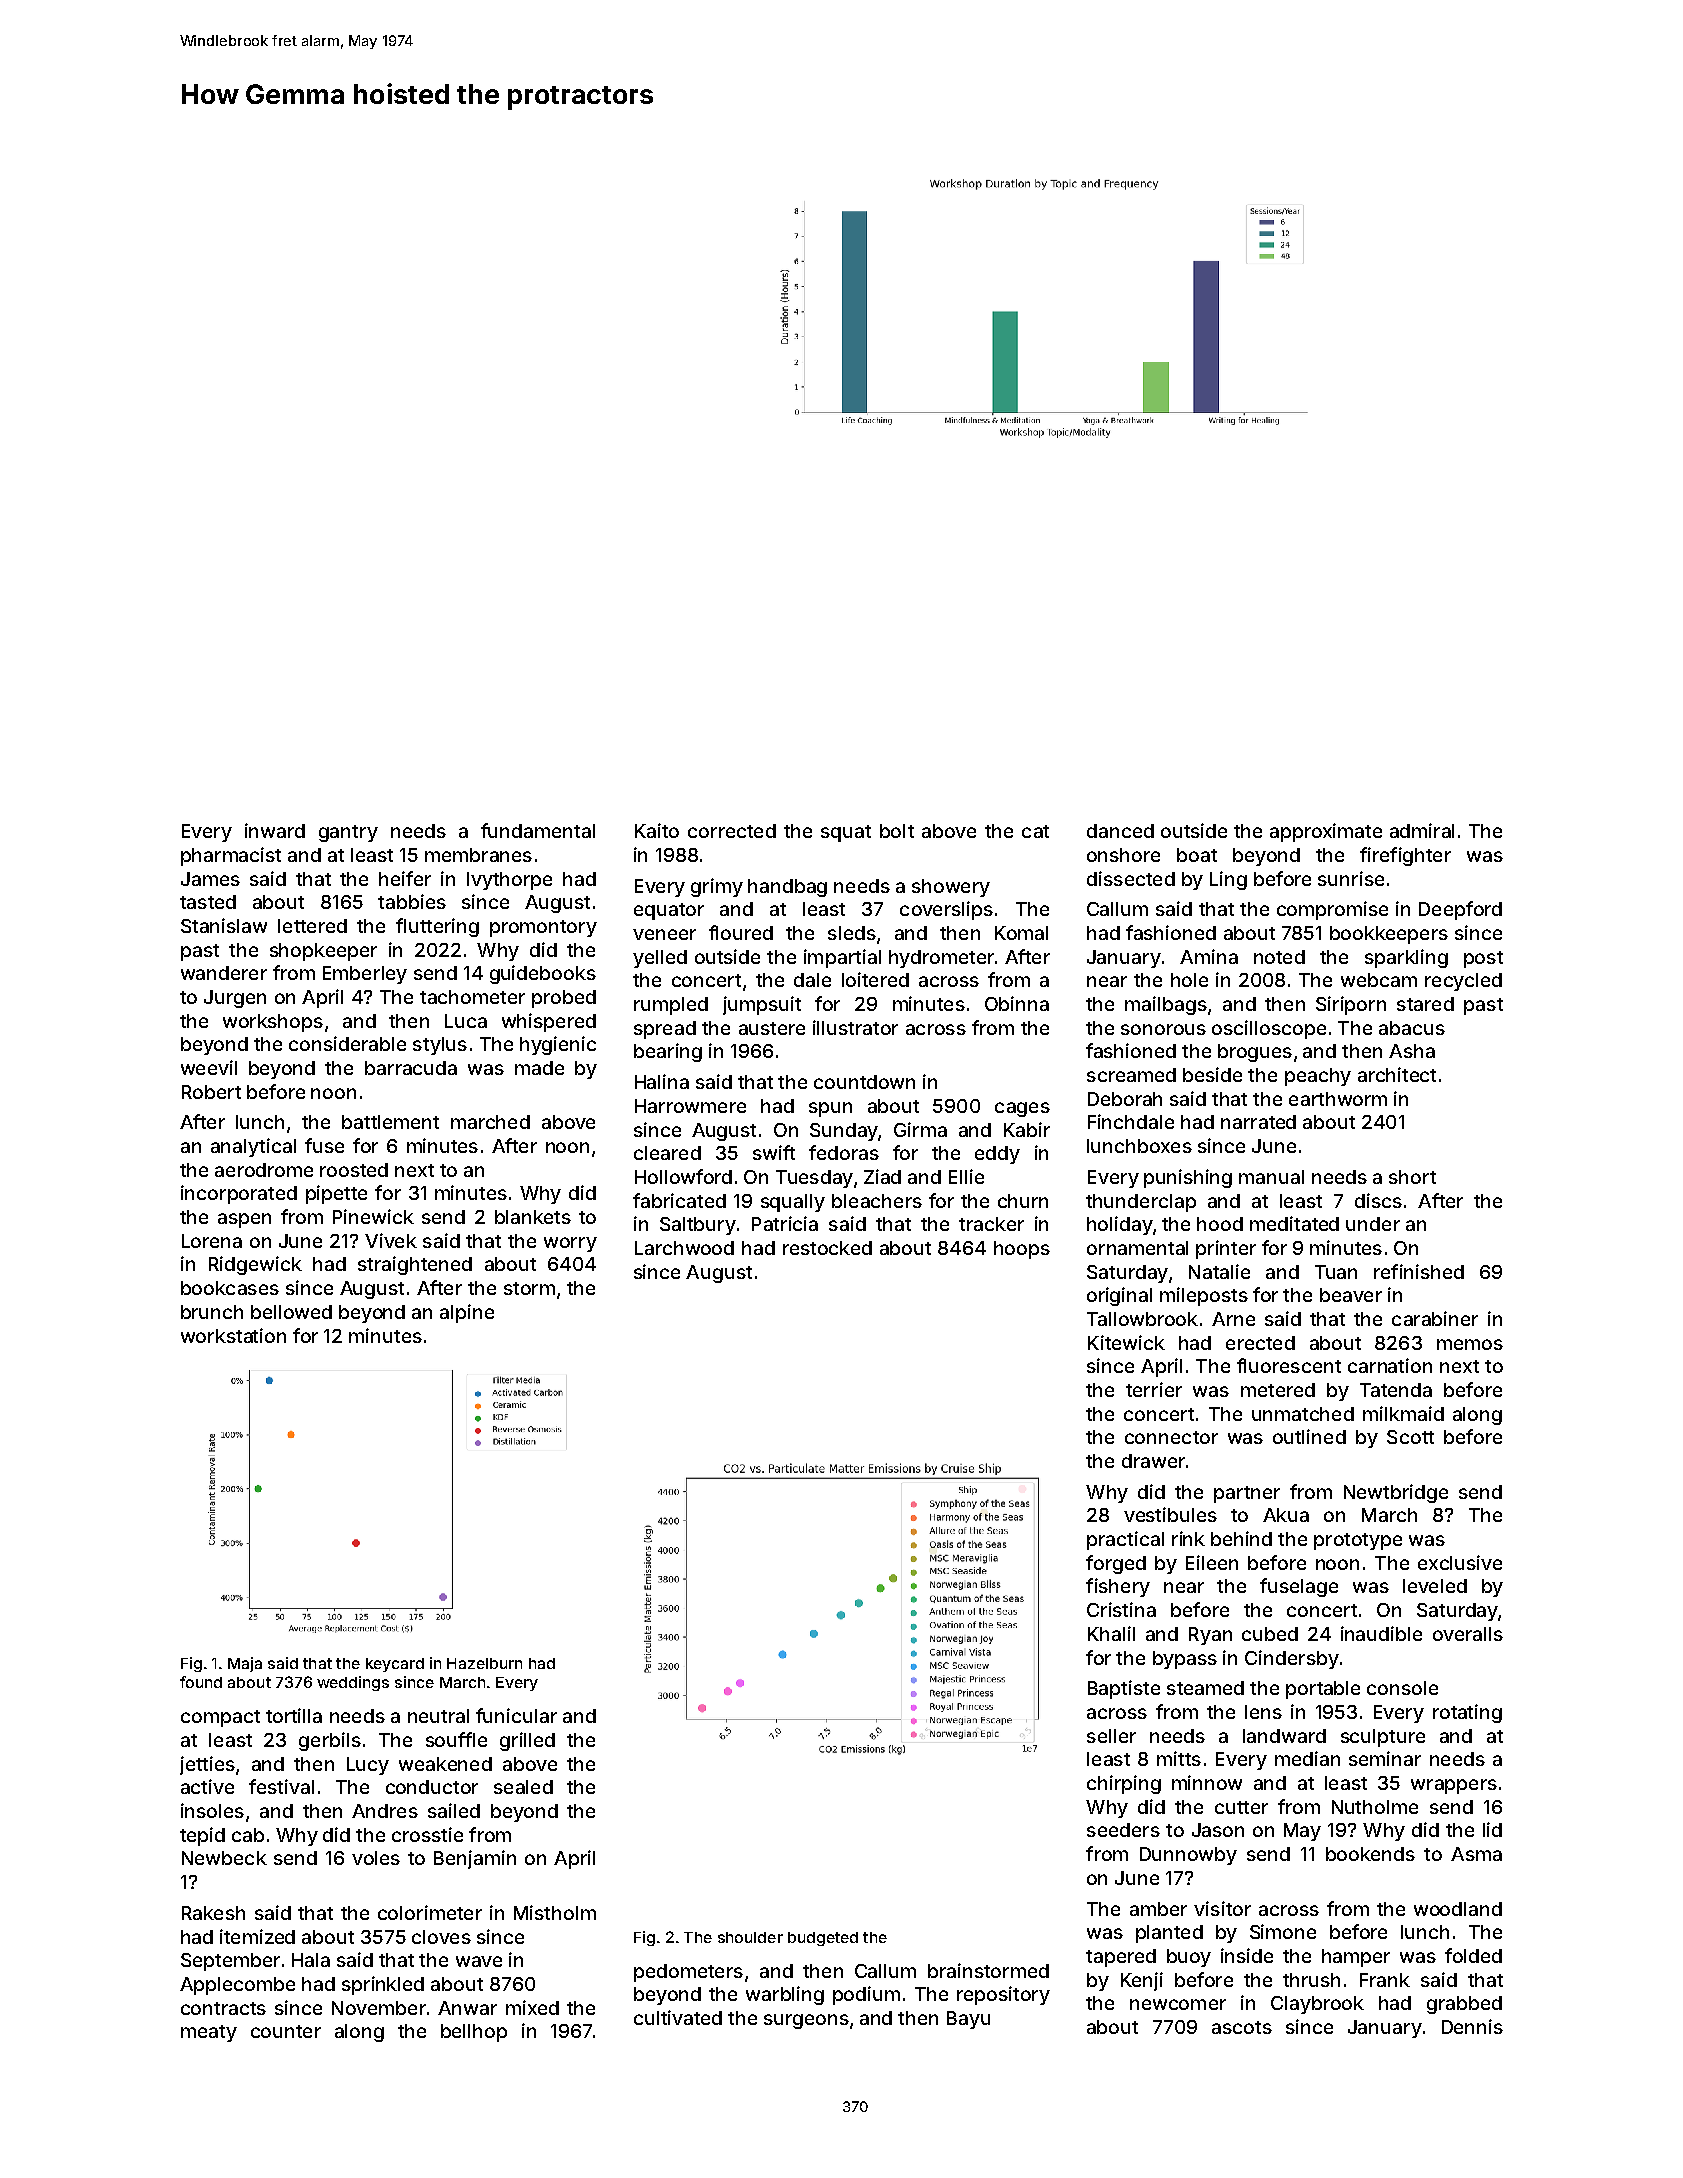  I want to click on Vivek, so click(391, 1240).
